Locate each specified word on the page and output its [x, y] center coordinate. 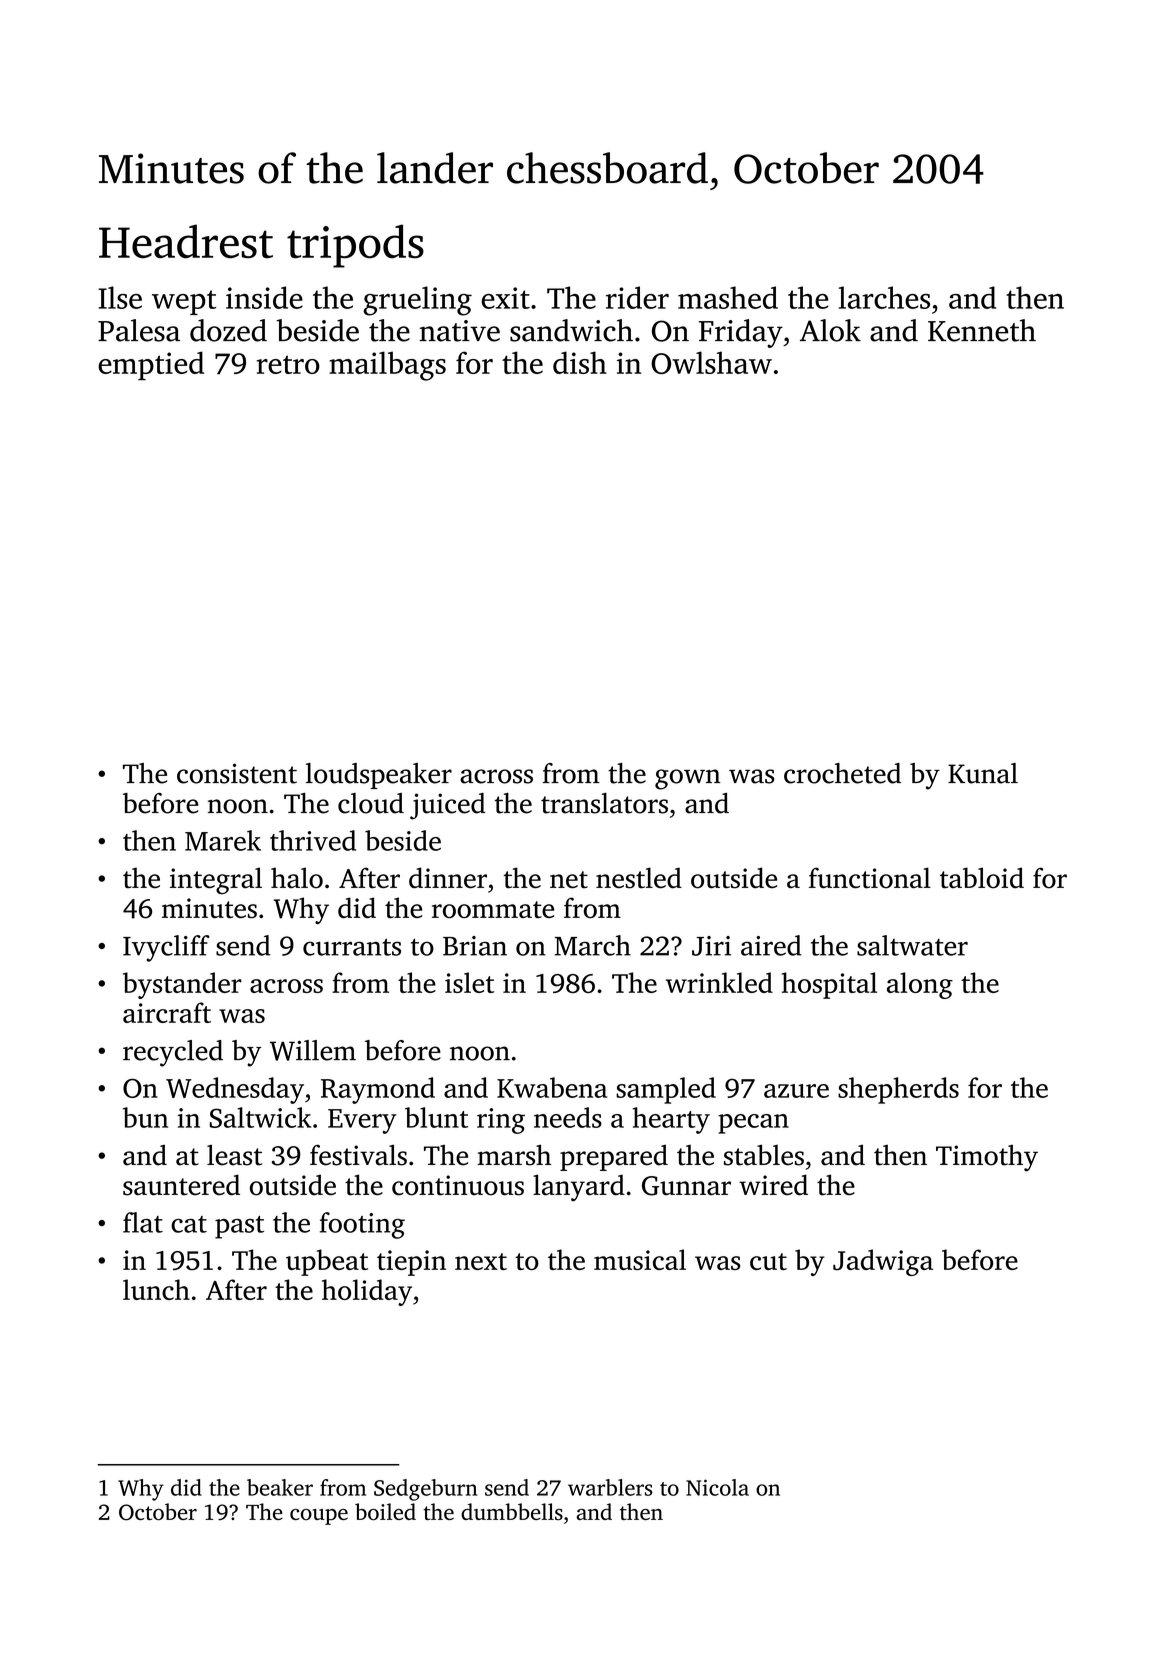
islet [469, 982]
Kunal [983, 773]
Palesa [139, 330]
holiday [367, 1292]
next [481, 1261]
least [234, 1155]
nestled [639, 878]
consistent [237, 773]
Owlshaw [711, 362]
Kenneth [982, 330]
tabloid [982, 878]
